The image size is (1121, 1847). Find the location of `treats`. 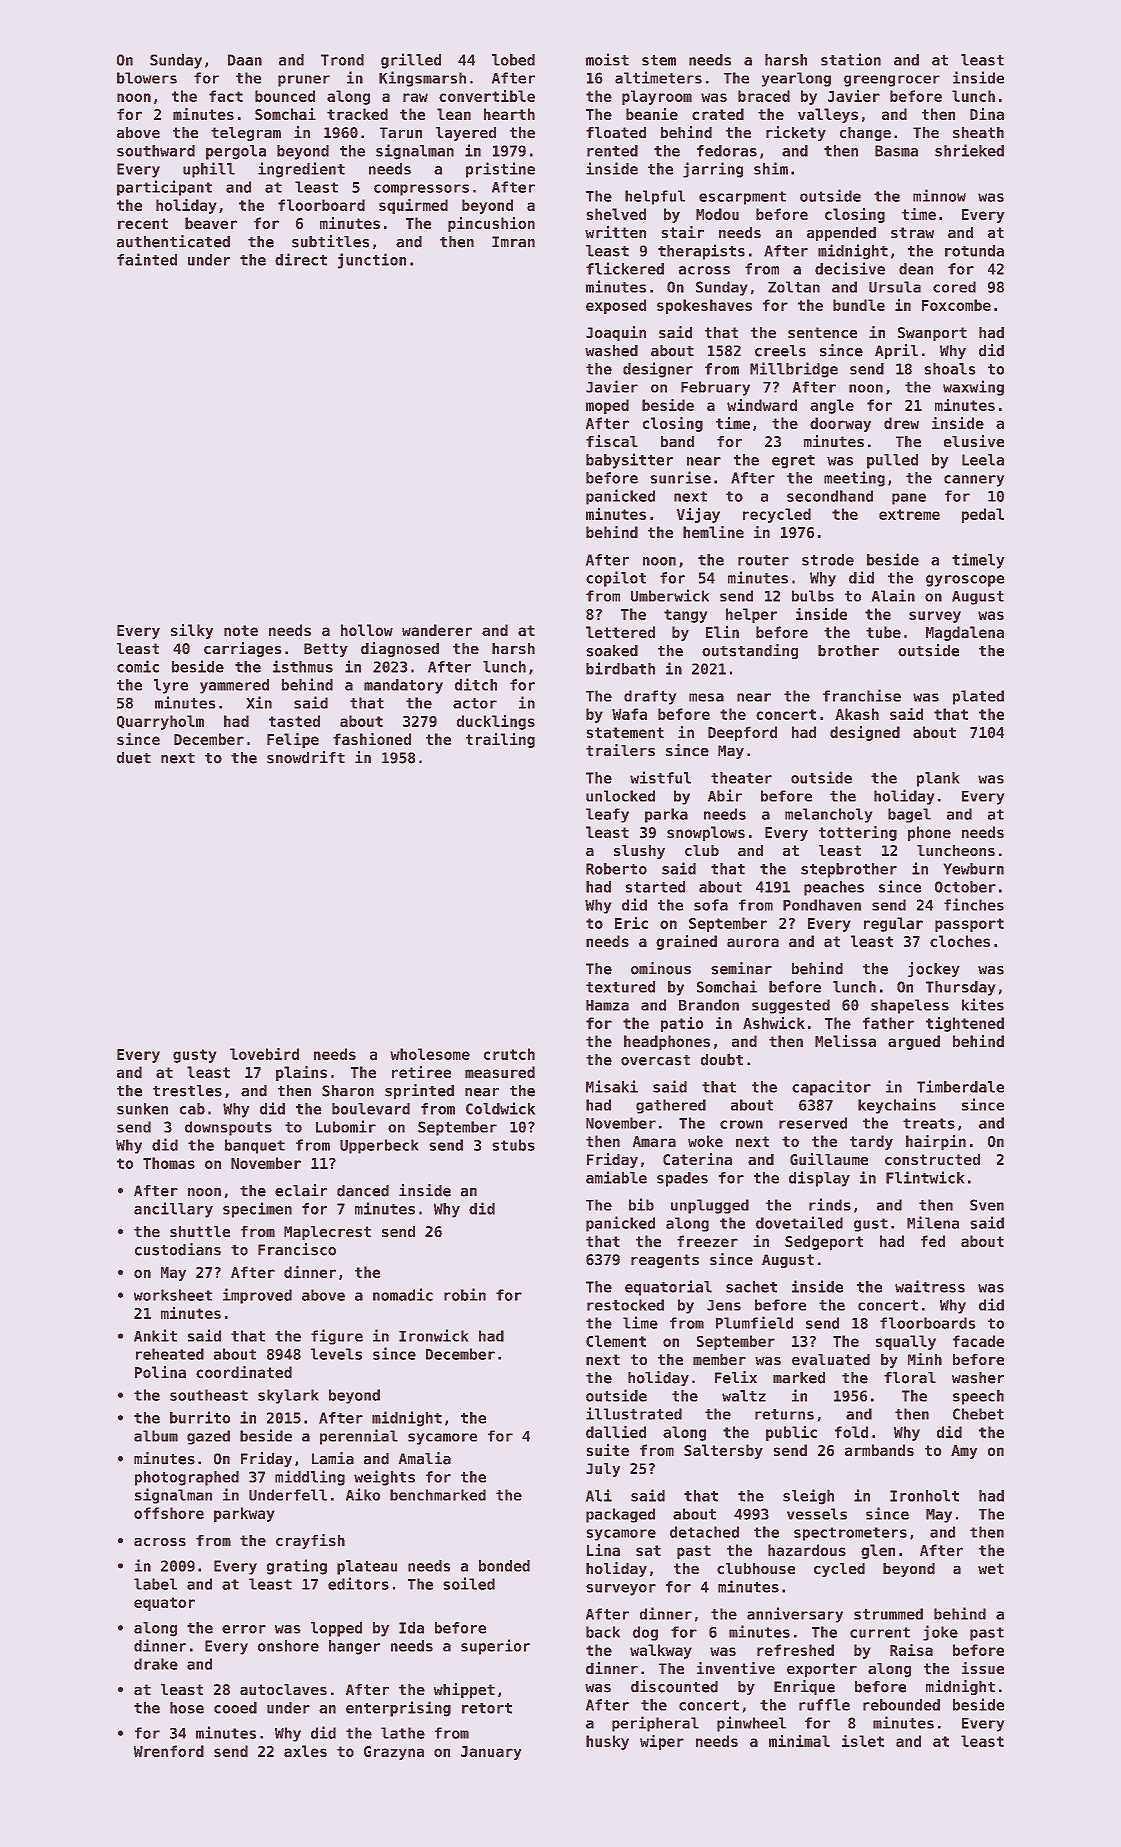

treats is located at coordinates (929, 1123).
